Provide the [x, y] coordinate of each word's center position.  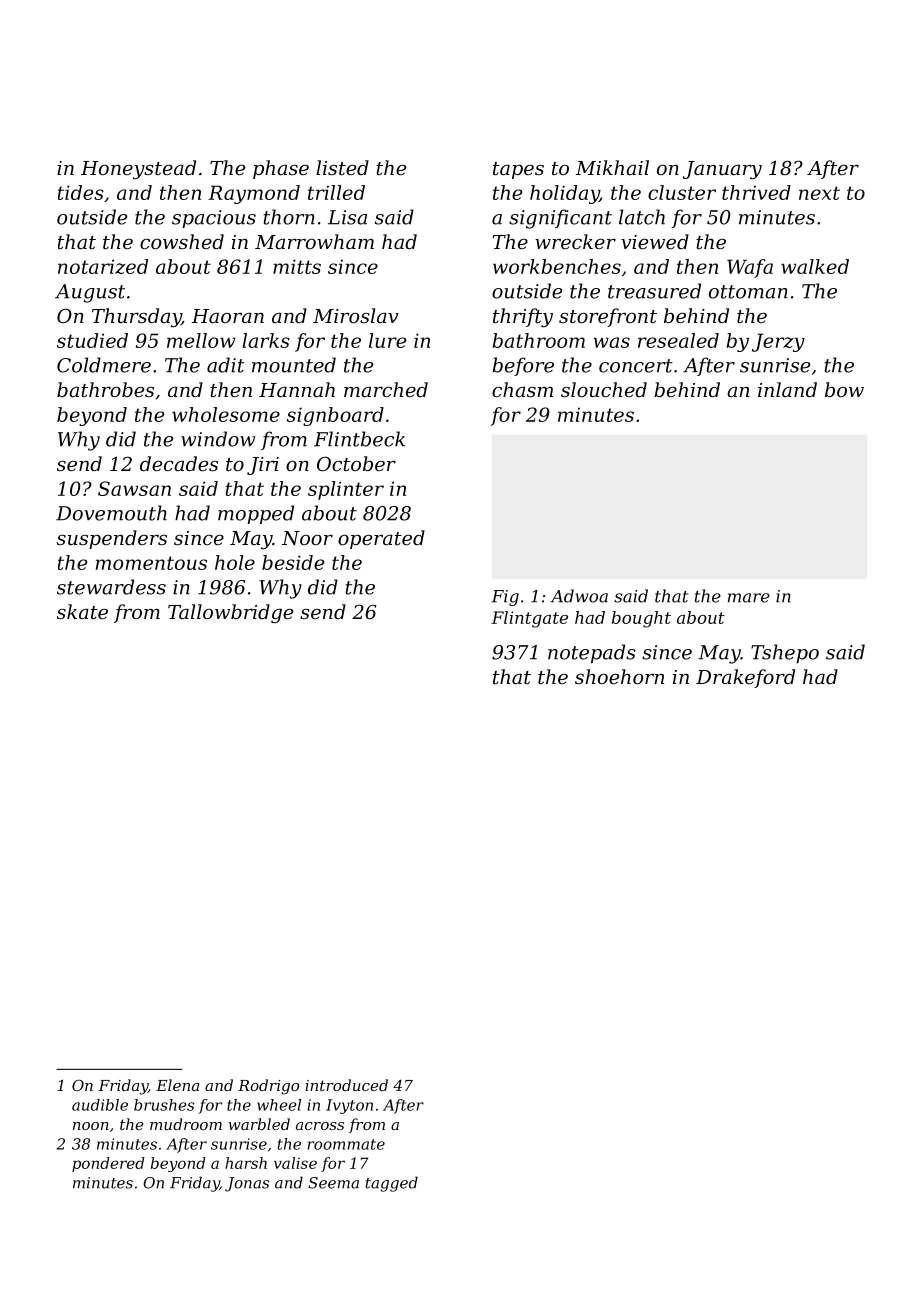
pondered [108, 1164]
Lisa [347, 217]
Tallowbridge [230, 614]
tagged [392, 1184]
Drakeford [745, 678]
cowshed [182, 241]
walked [815, 266]
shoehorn [619, 676]
